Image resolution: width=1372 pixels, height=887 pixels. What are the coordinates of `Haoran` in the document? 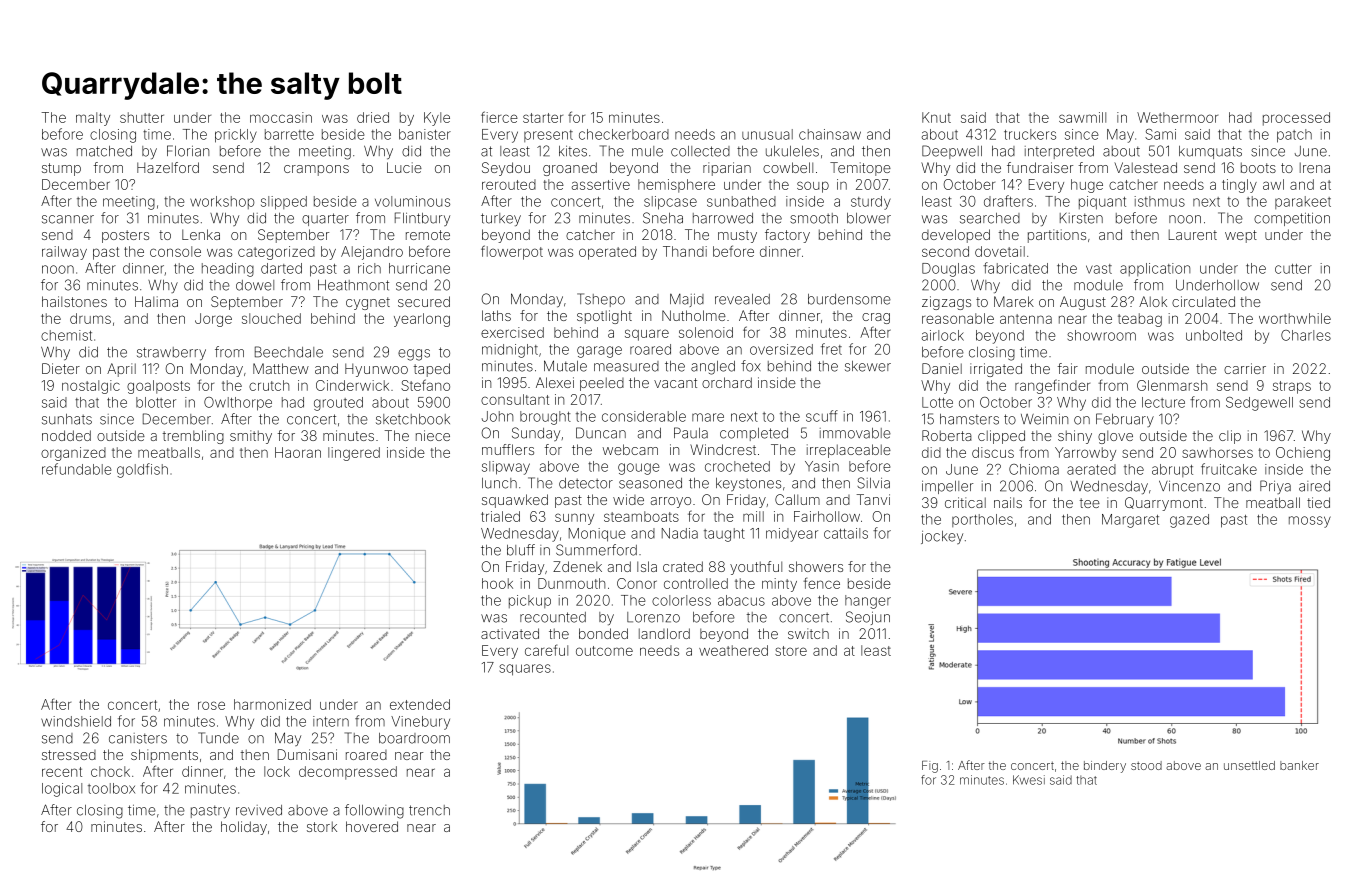 It's located at (298, 452).
